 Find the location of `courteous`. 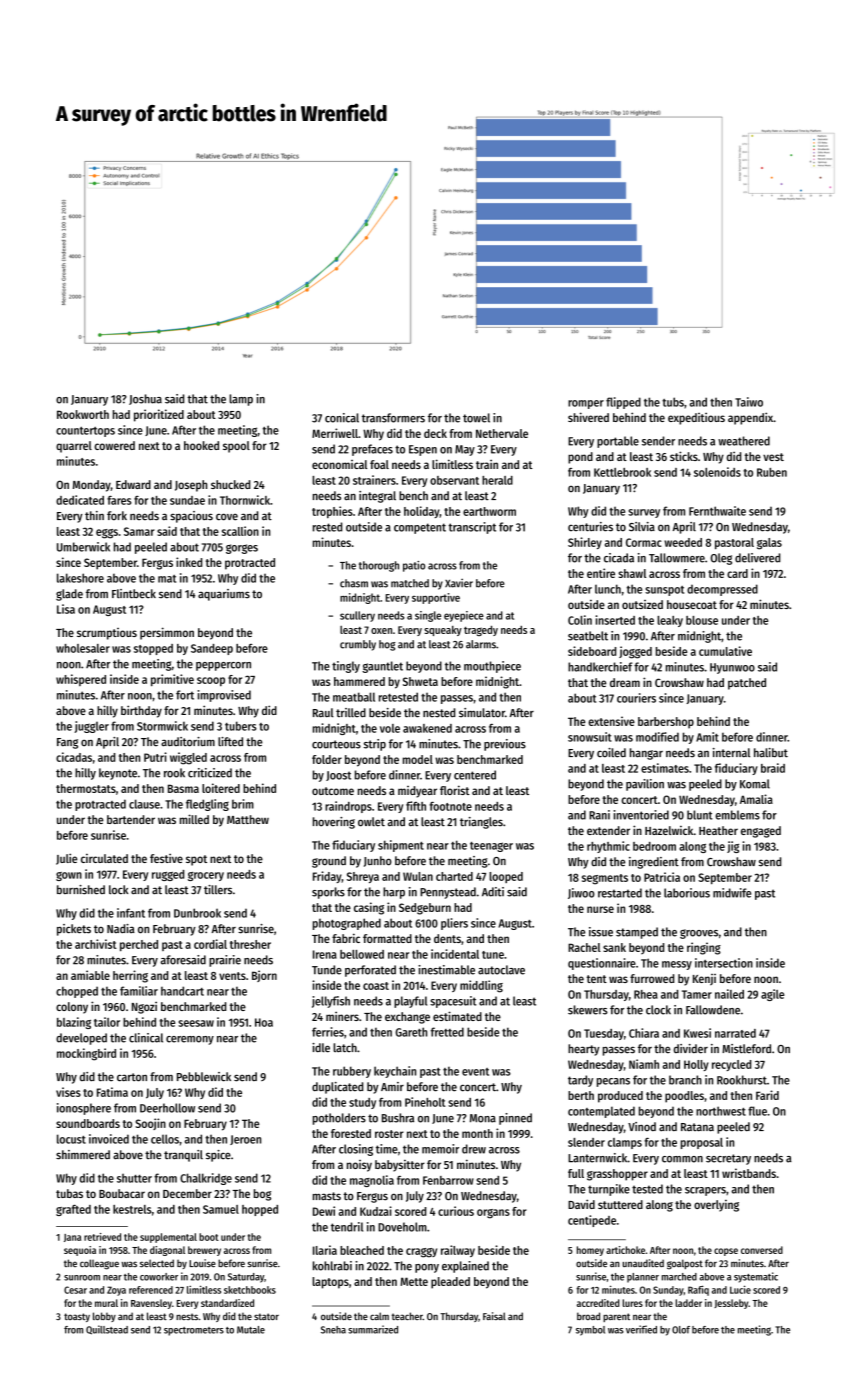

courteous is located at coordinates (336, 744).
